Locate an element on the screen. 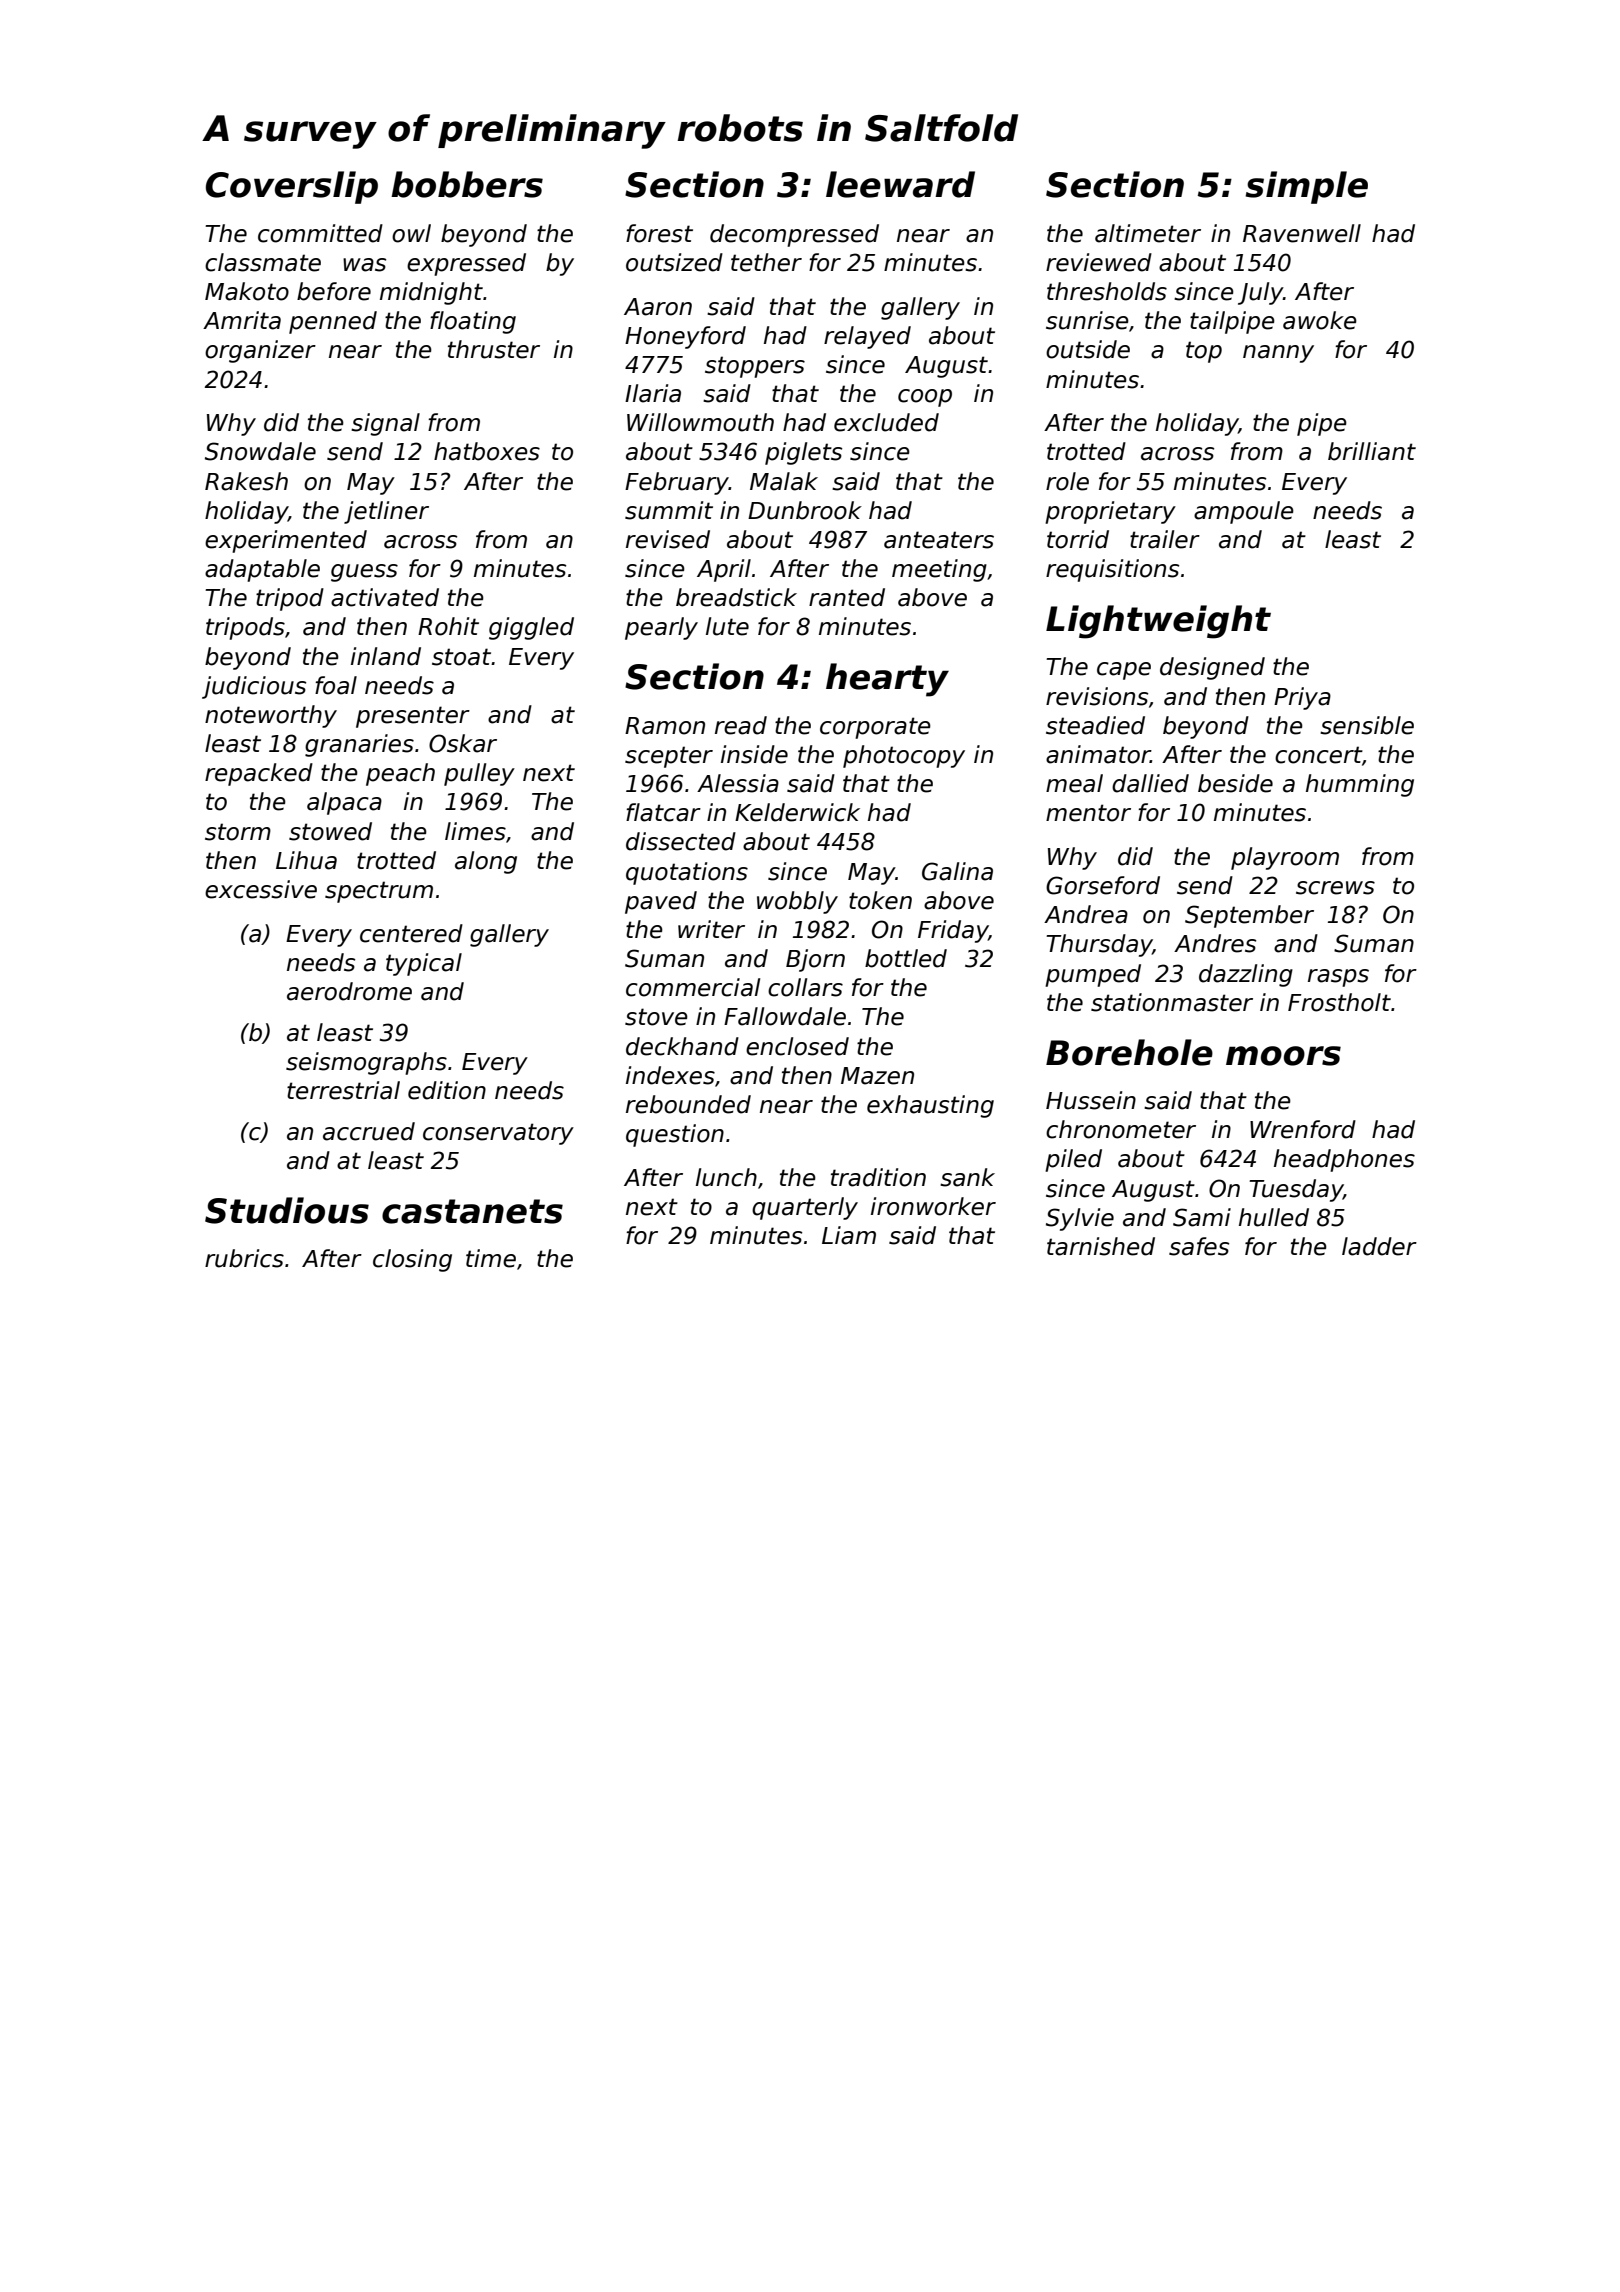 Image resolution: width=1620 pixels, height=2292 pixels. Hussein is located at coordinates (1091, 1100).
